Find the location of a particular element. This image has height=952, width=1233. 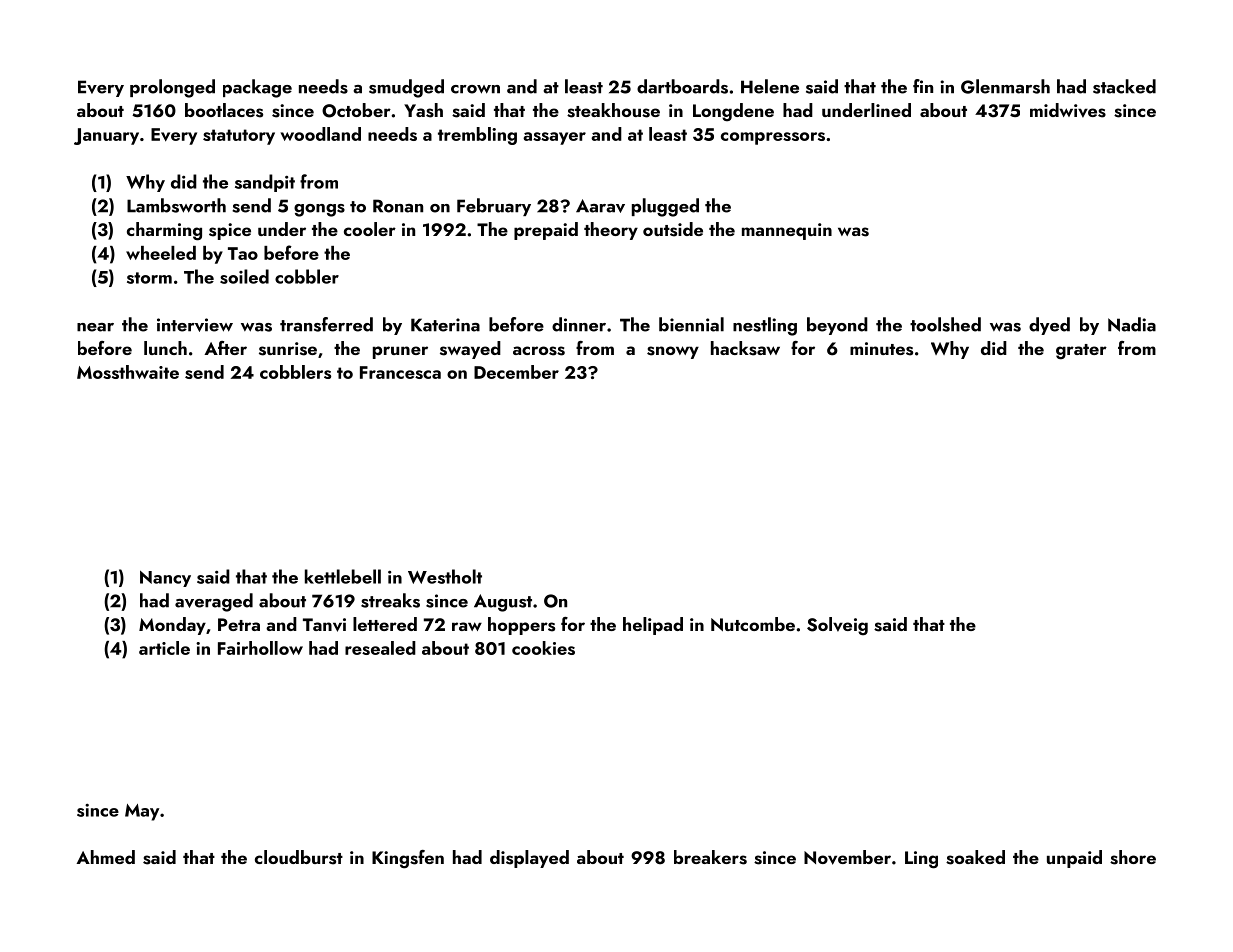

dartboards is located at coordinates (682, 86).
